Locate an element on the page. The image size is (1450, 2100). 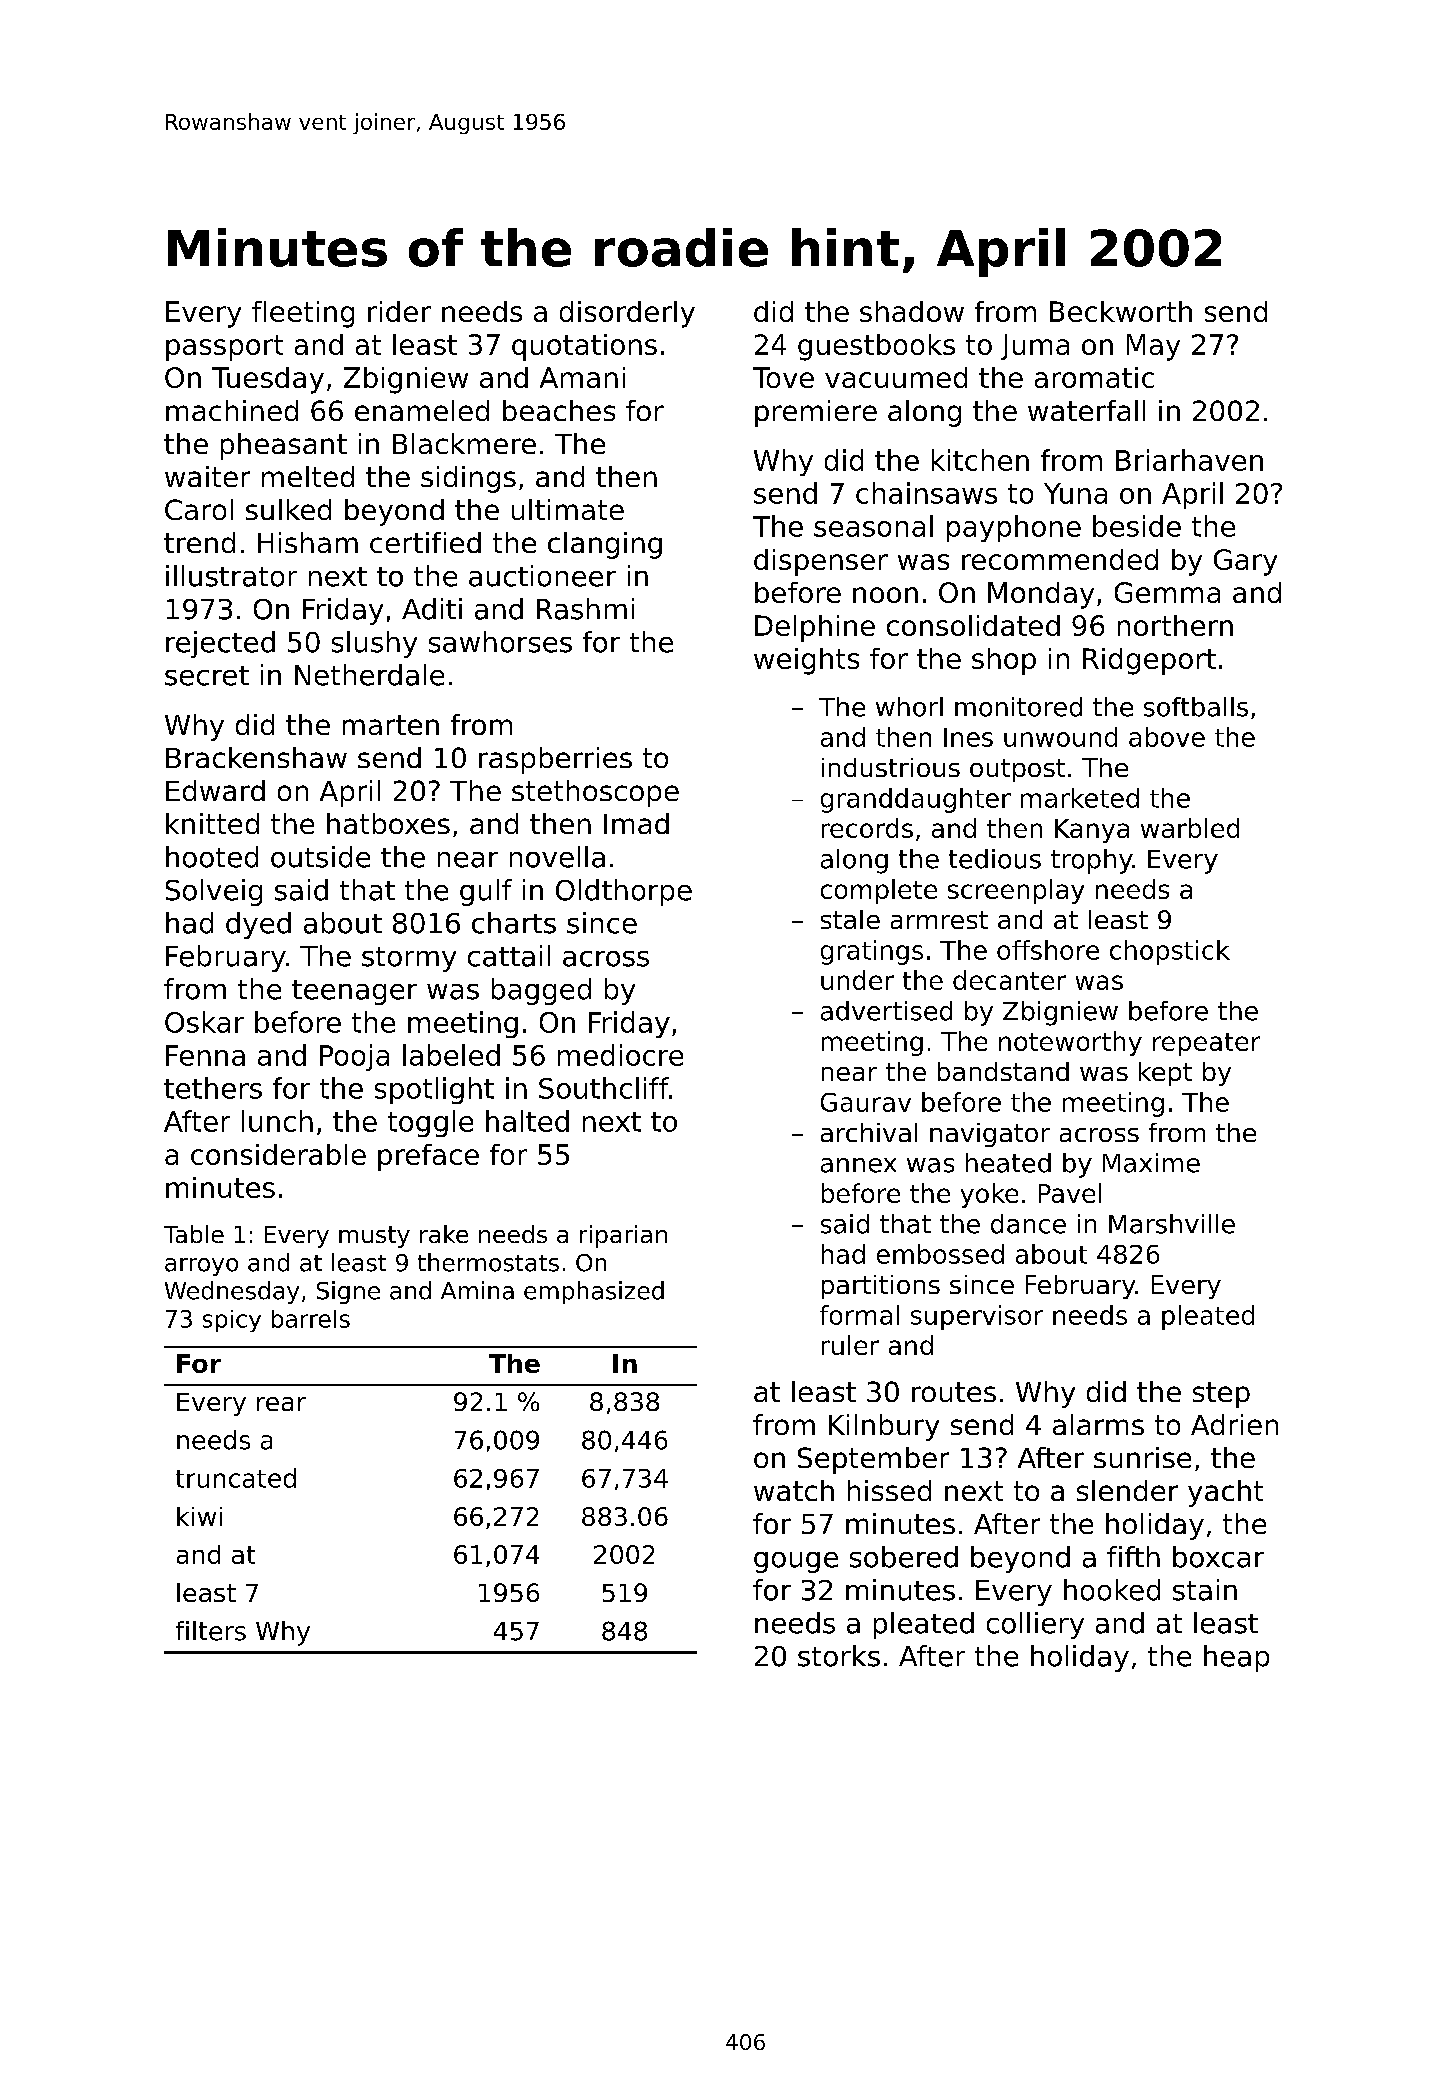
heated is located at coordinates (1008, 1163).
